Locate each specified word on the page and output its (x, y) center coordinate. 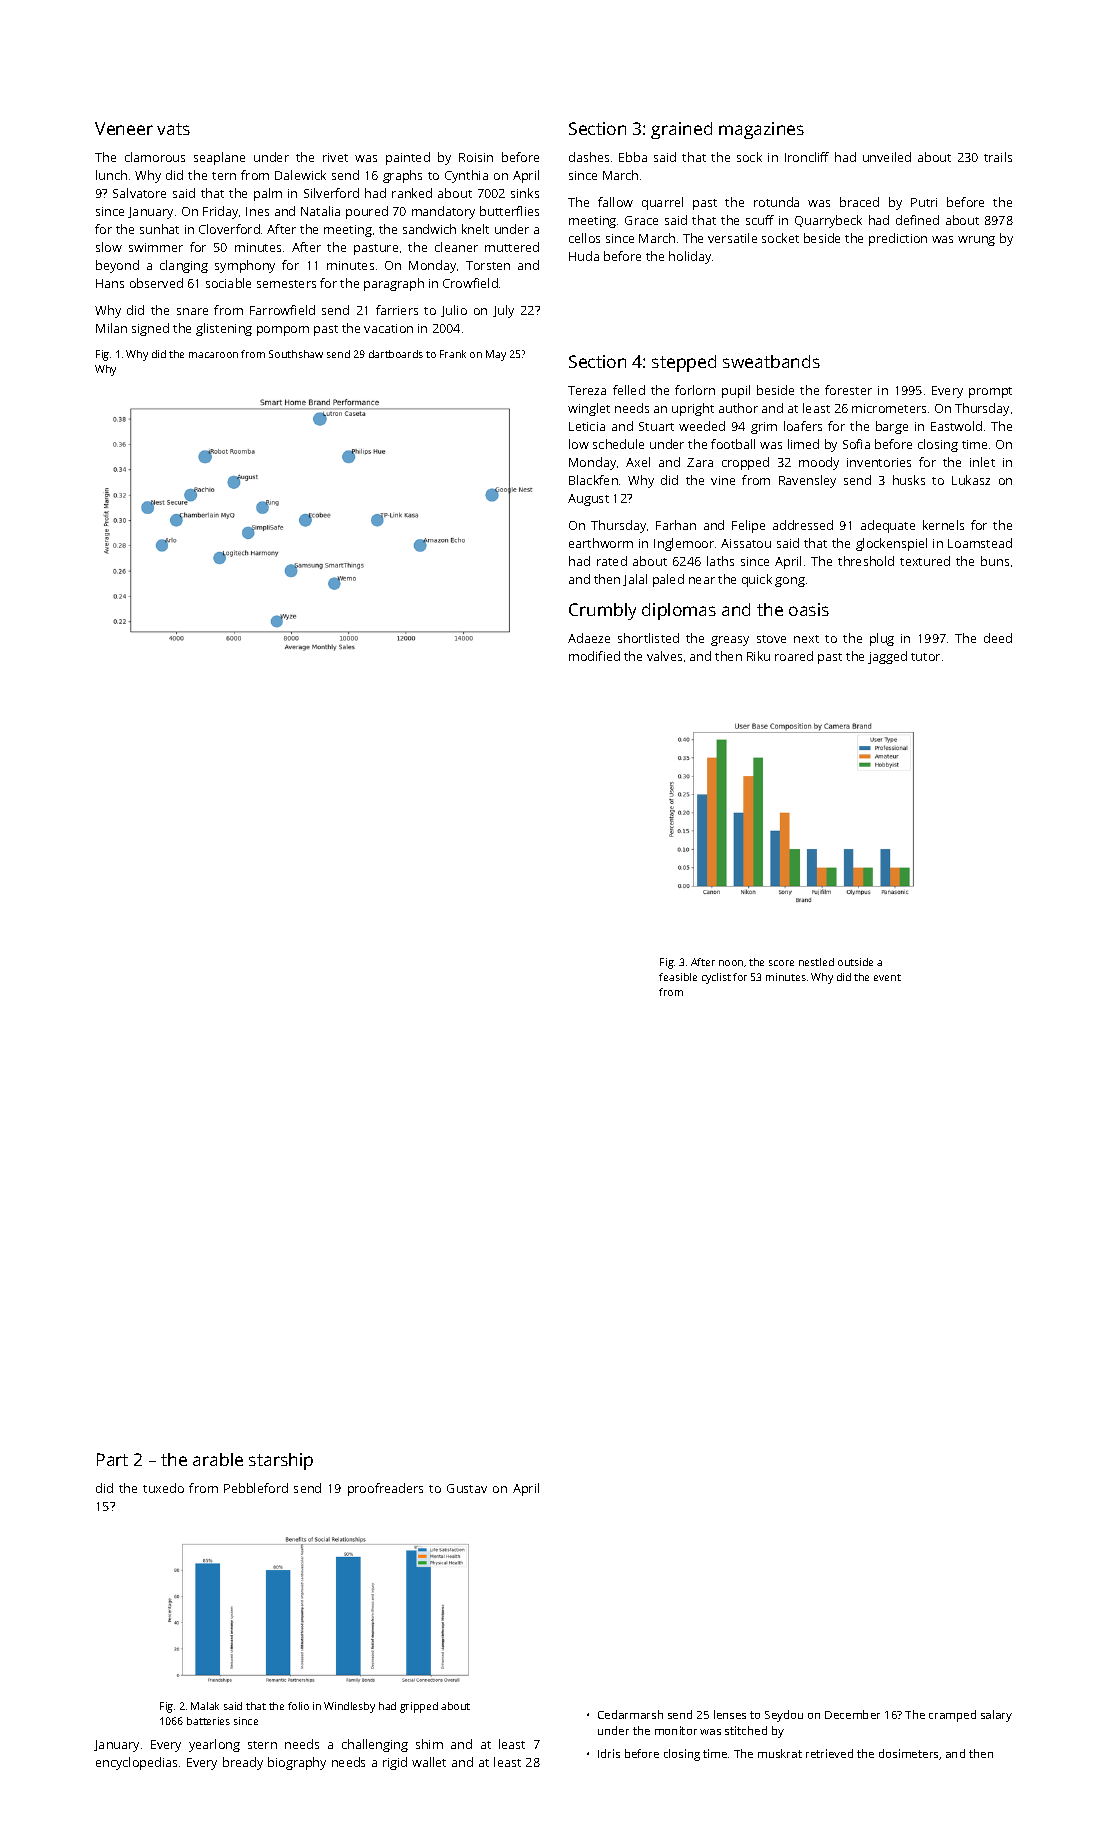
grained (681, 130)
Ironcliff (807, 157)
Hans (110, 283)
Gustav (467, 1488)
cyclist (716, 978)
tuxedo (163, 1488)
